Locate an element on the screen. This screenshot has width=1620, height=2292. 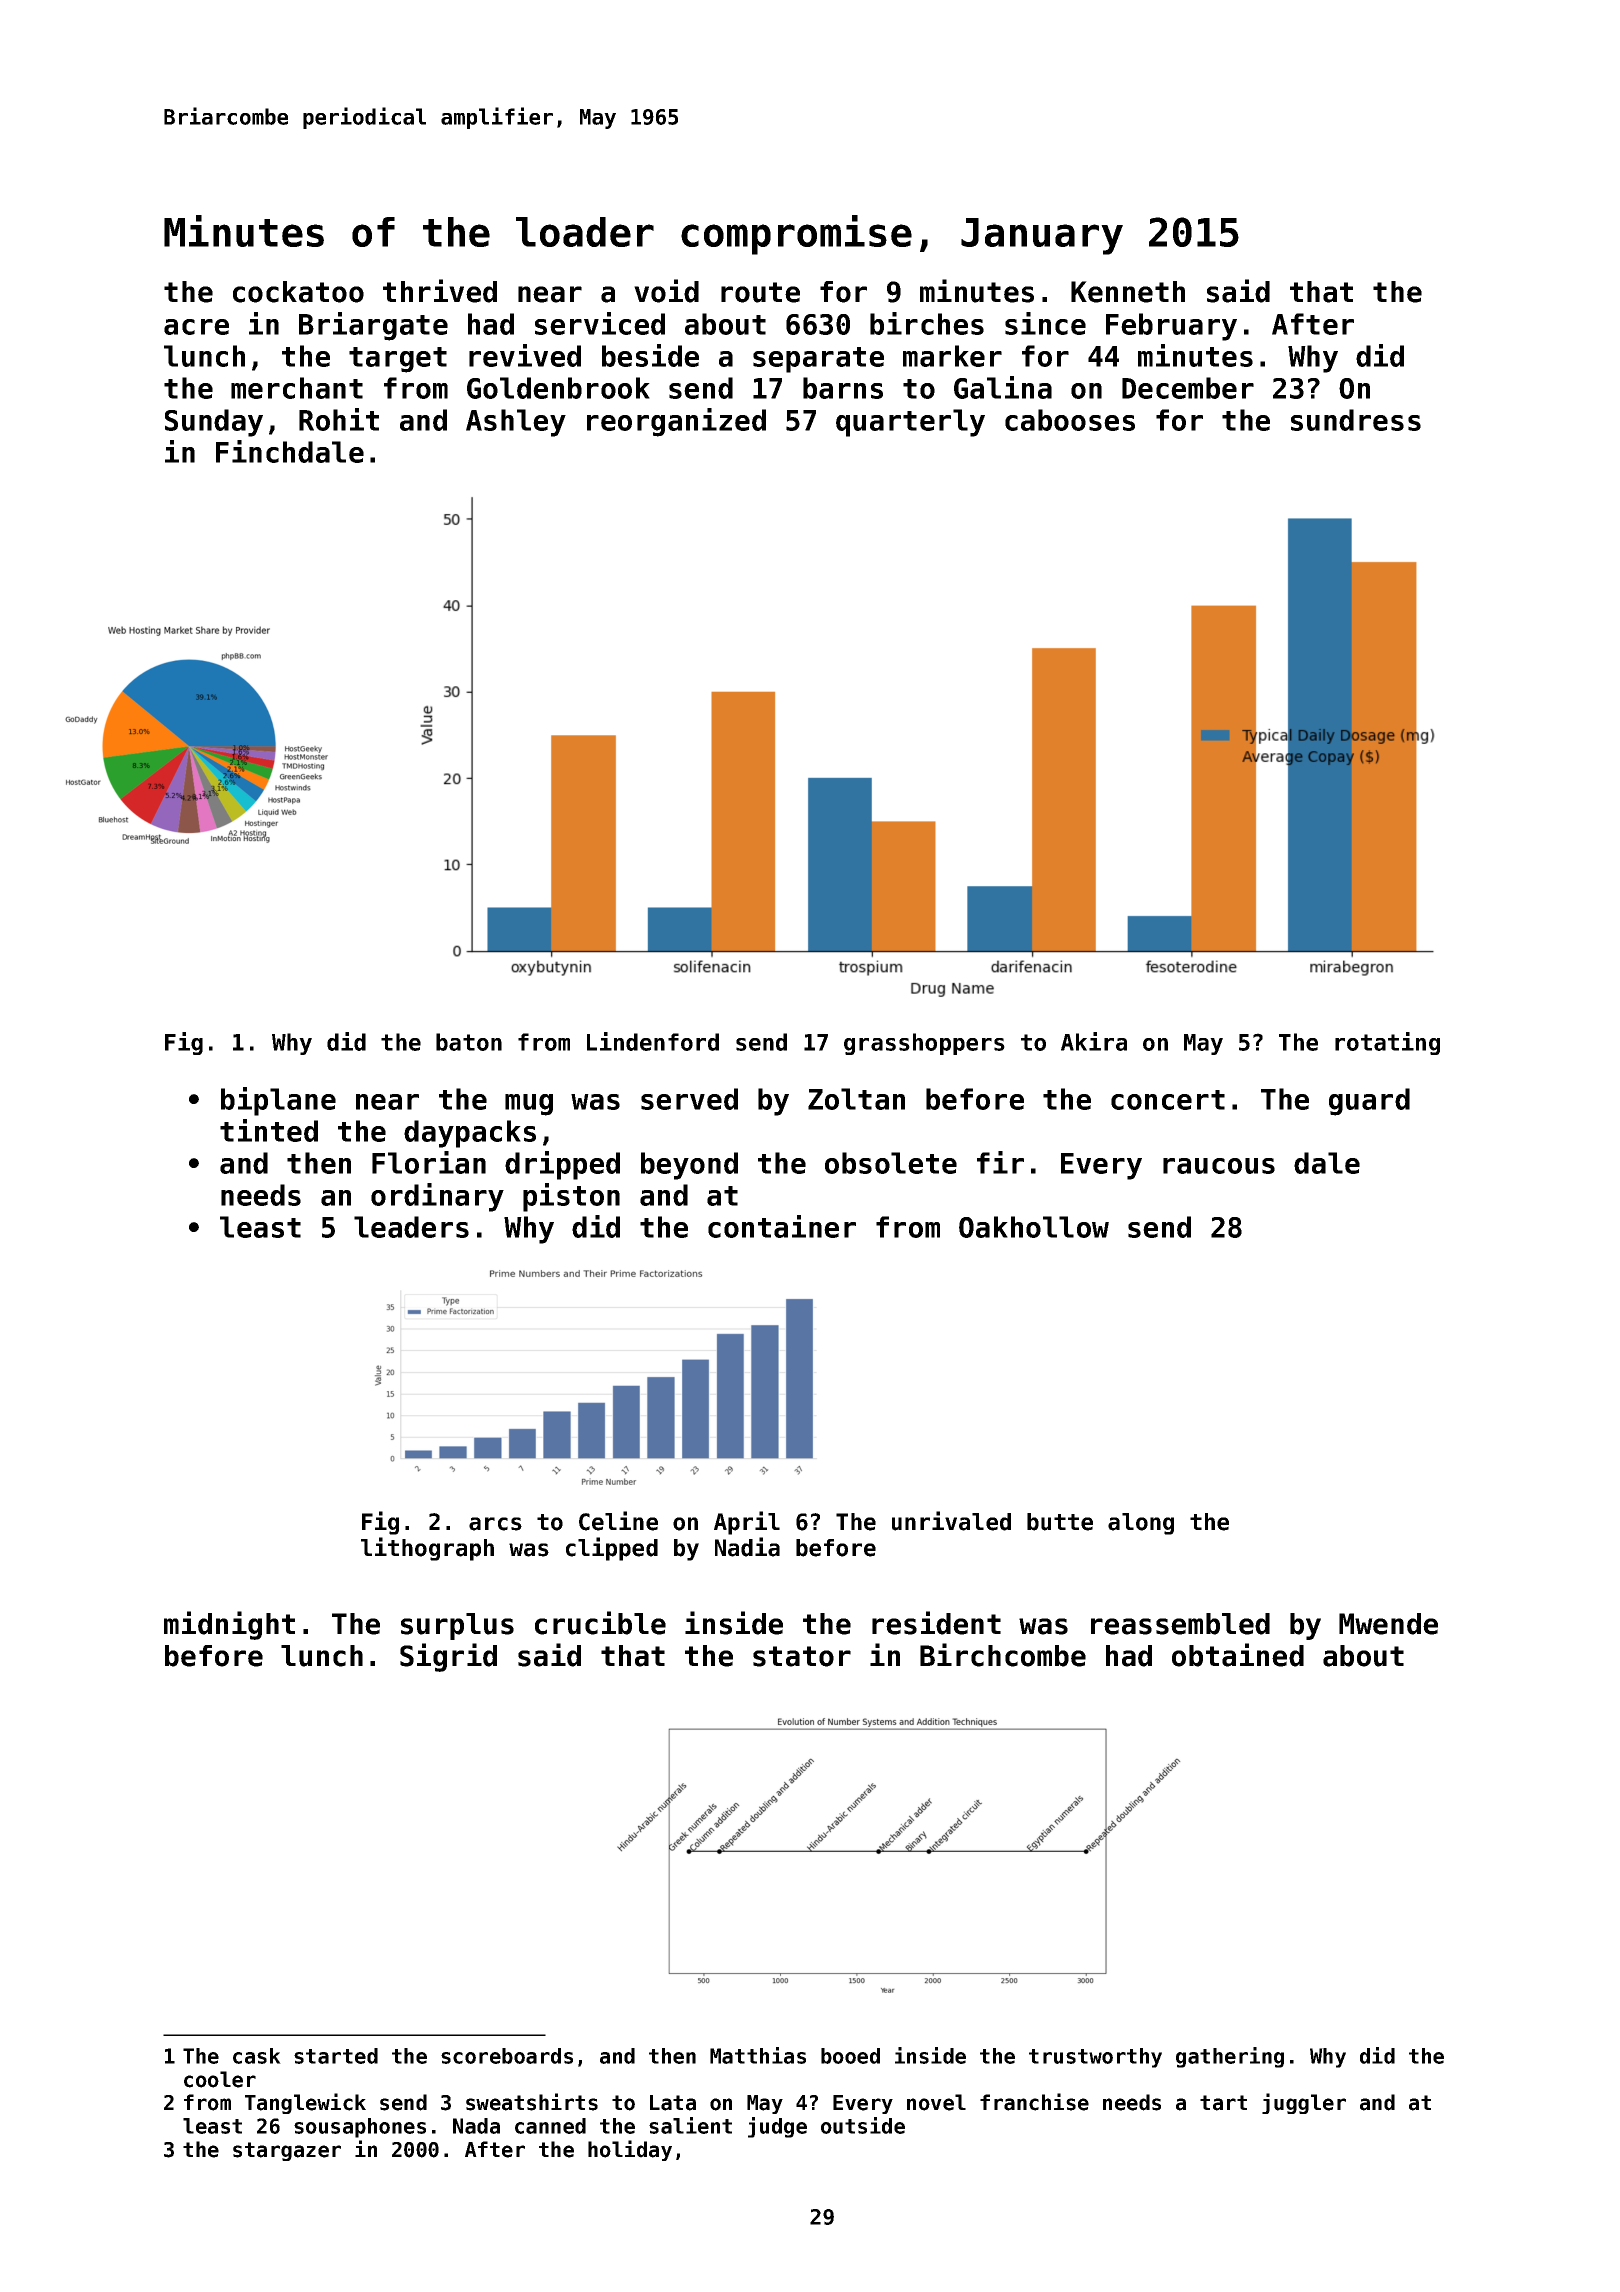
merchant is located at coordinates (297, 388).
